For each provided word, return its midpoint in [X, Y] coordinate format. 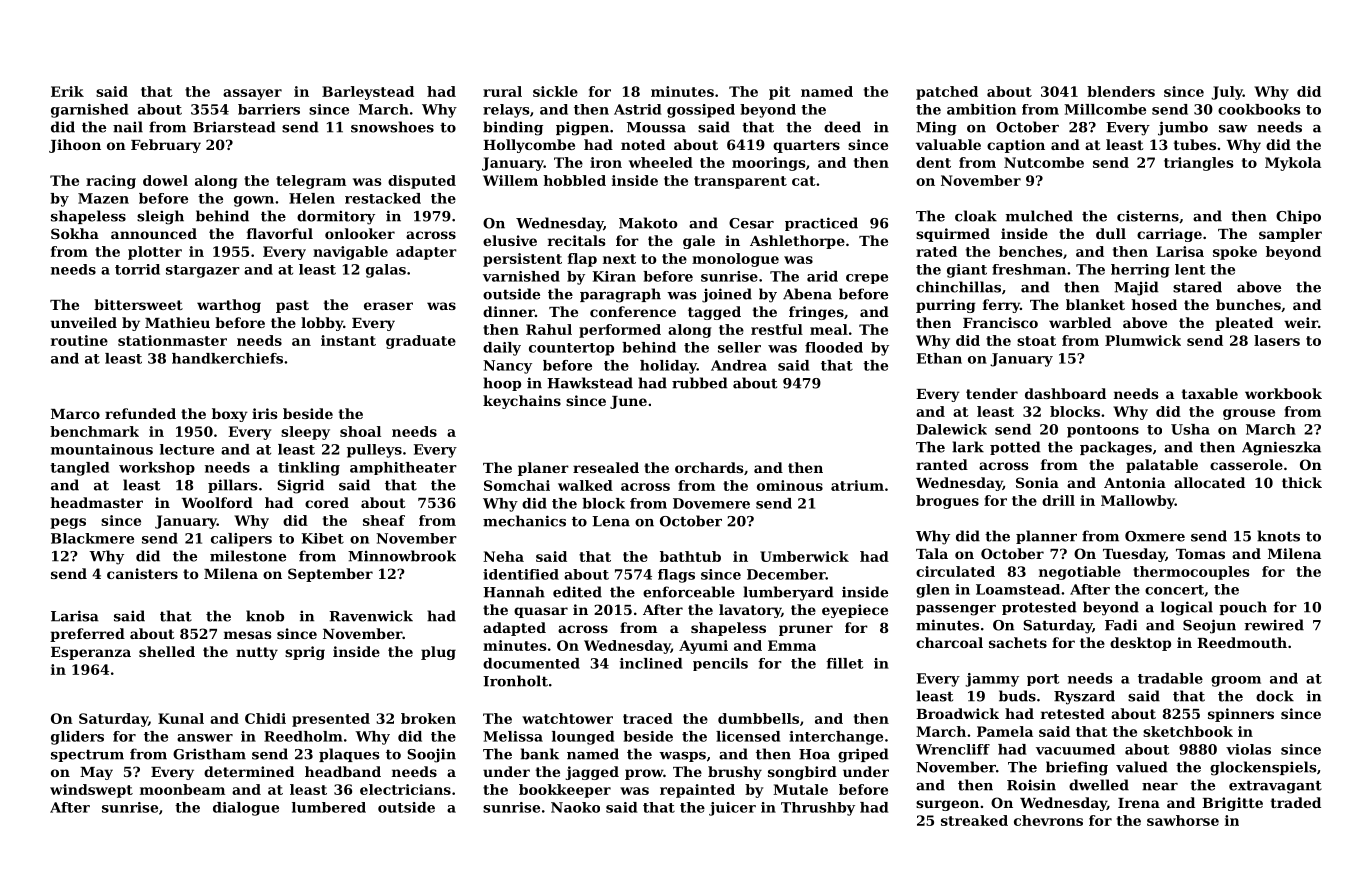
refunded [140, 413]
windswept [91, 791]
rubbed [700, 383]
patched [947, 93]
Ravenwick [371, 616]
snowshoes [392, 127]
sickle [555, 91]
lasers [1277, 340]
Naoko [575, 807]
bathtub [690, 556]
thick [1302, 482]
